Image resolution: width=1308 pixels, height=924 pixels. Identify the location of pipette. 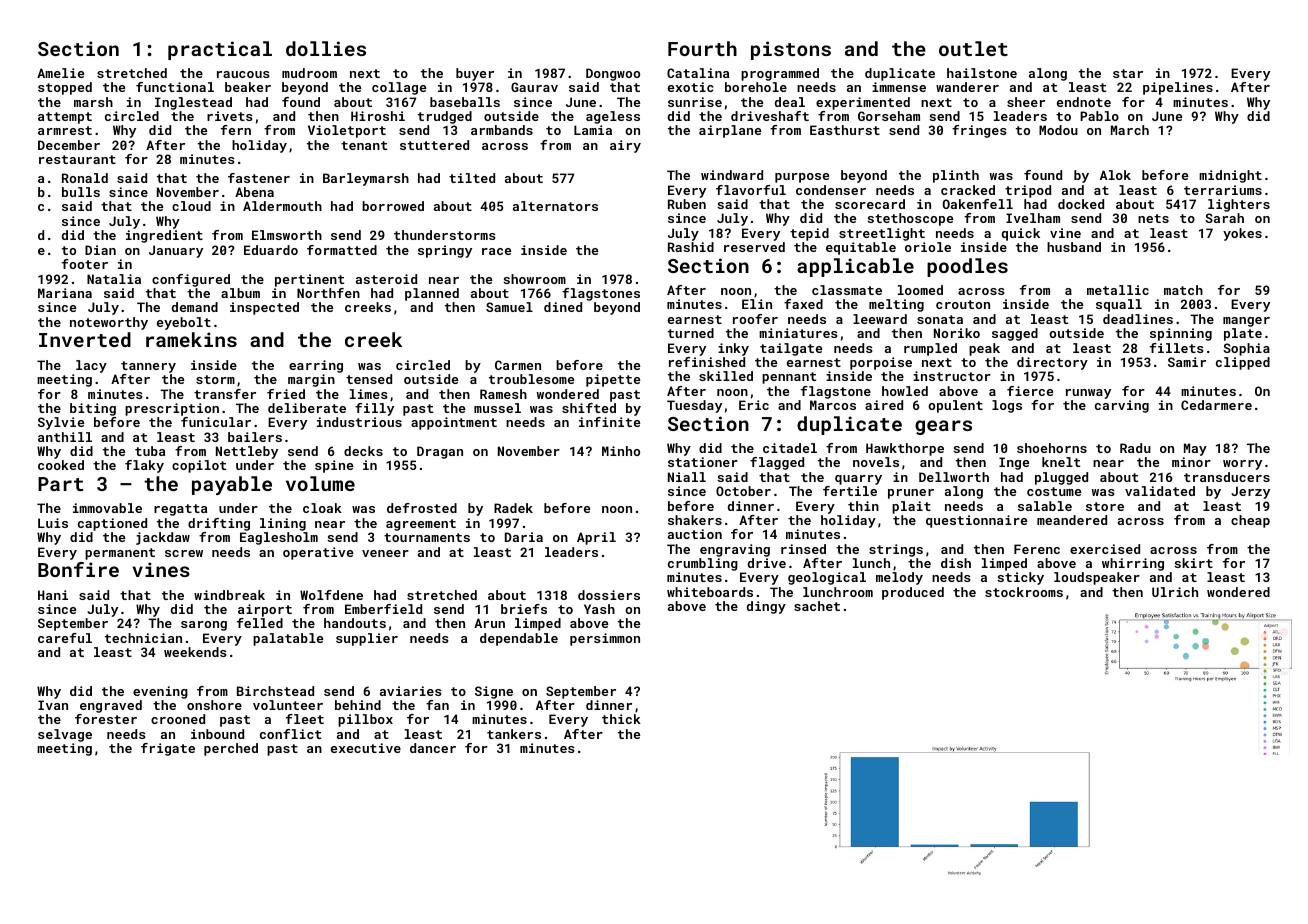
(613, 380).
